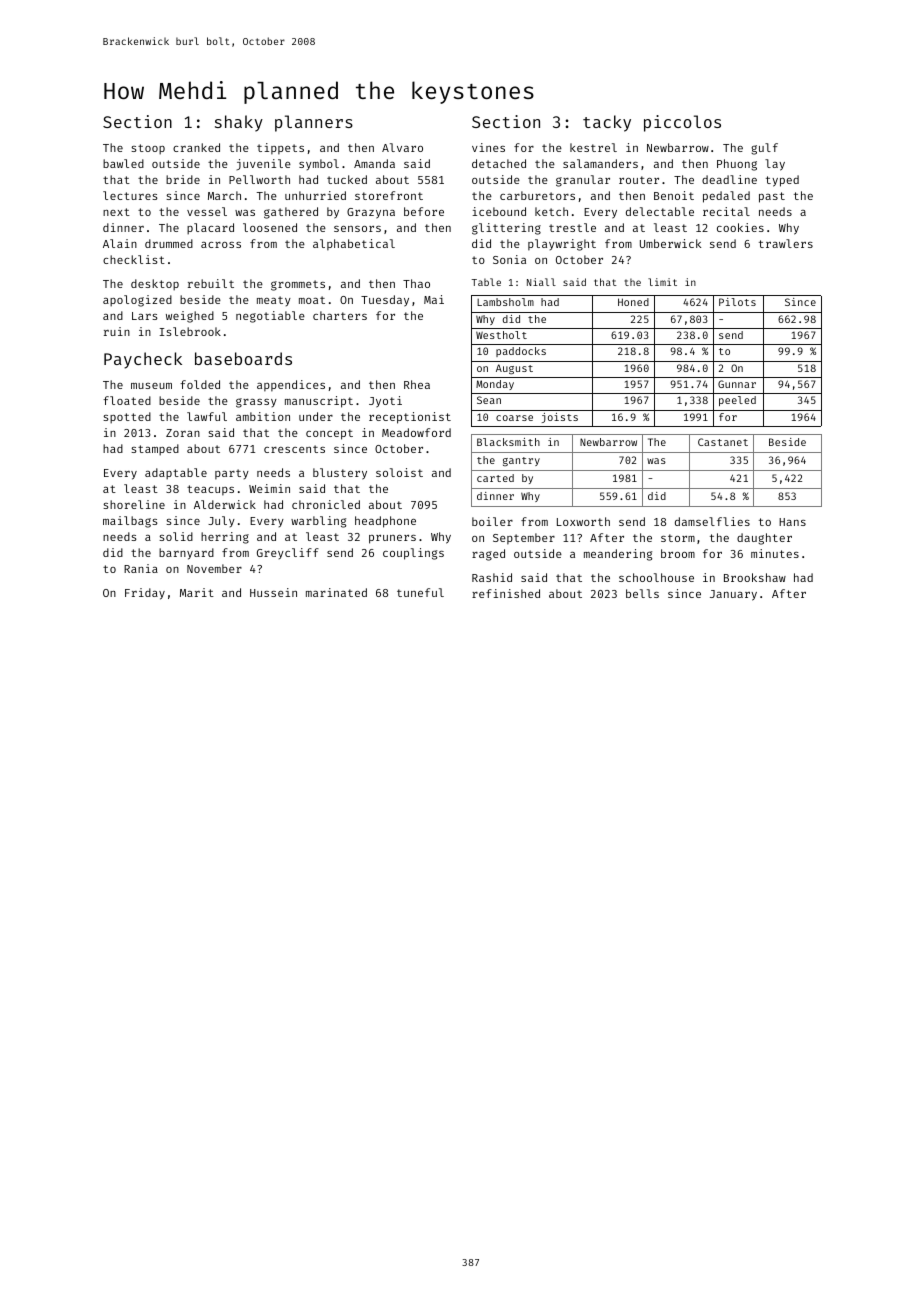  Describe the element at coordinates (314, 123) in the screenshot. I see `planners` at that location.
